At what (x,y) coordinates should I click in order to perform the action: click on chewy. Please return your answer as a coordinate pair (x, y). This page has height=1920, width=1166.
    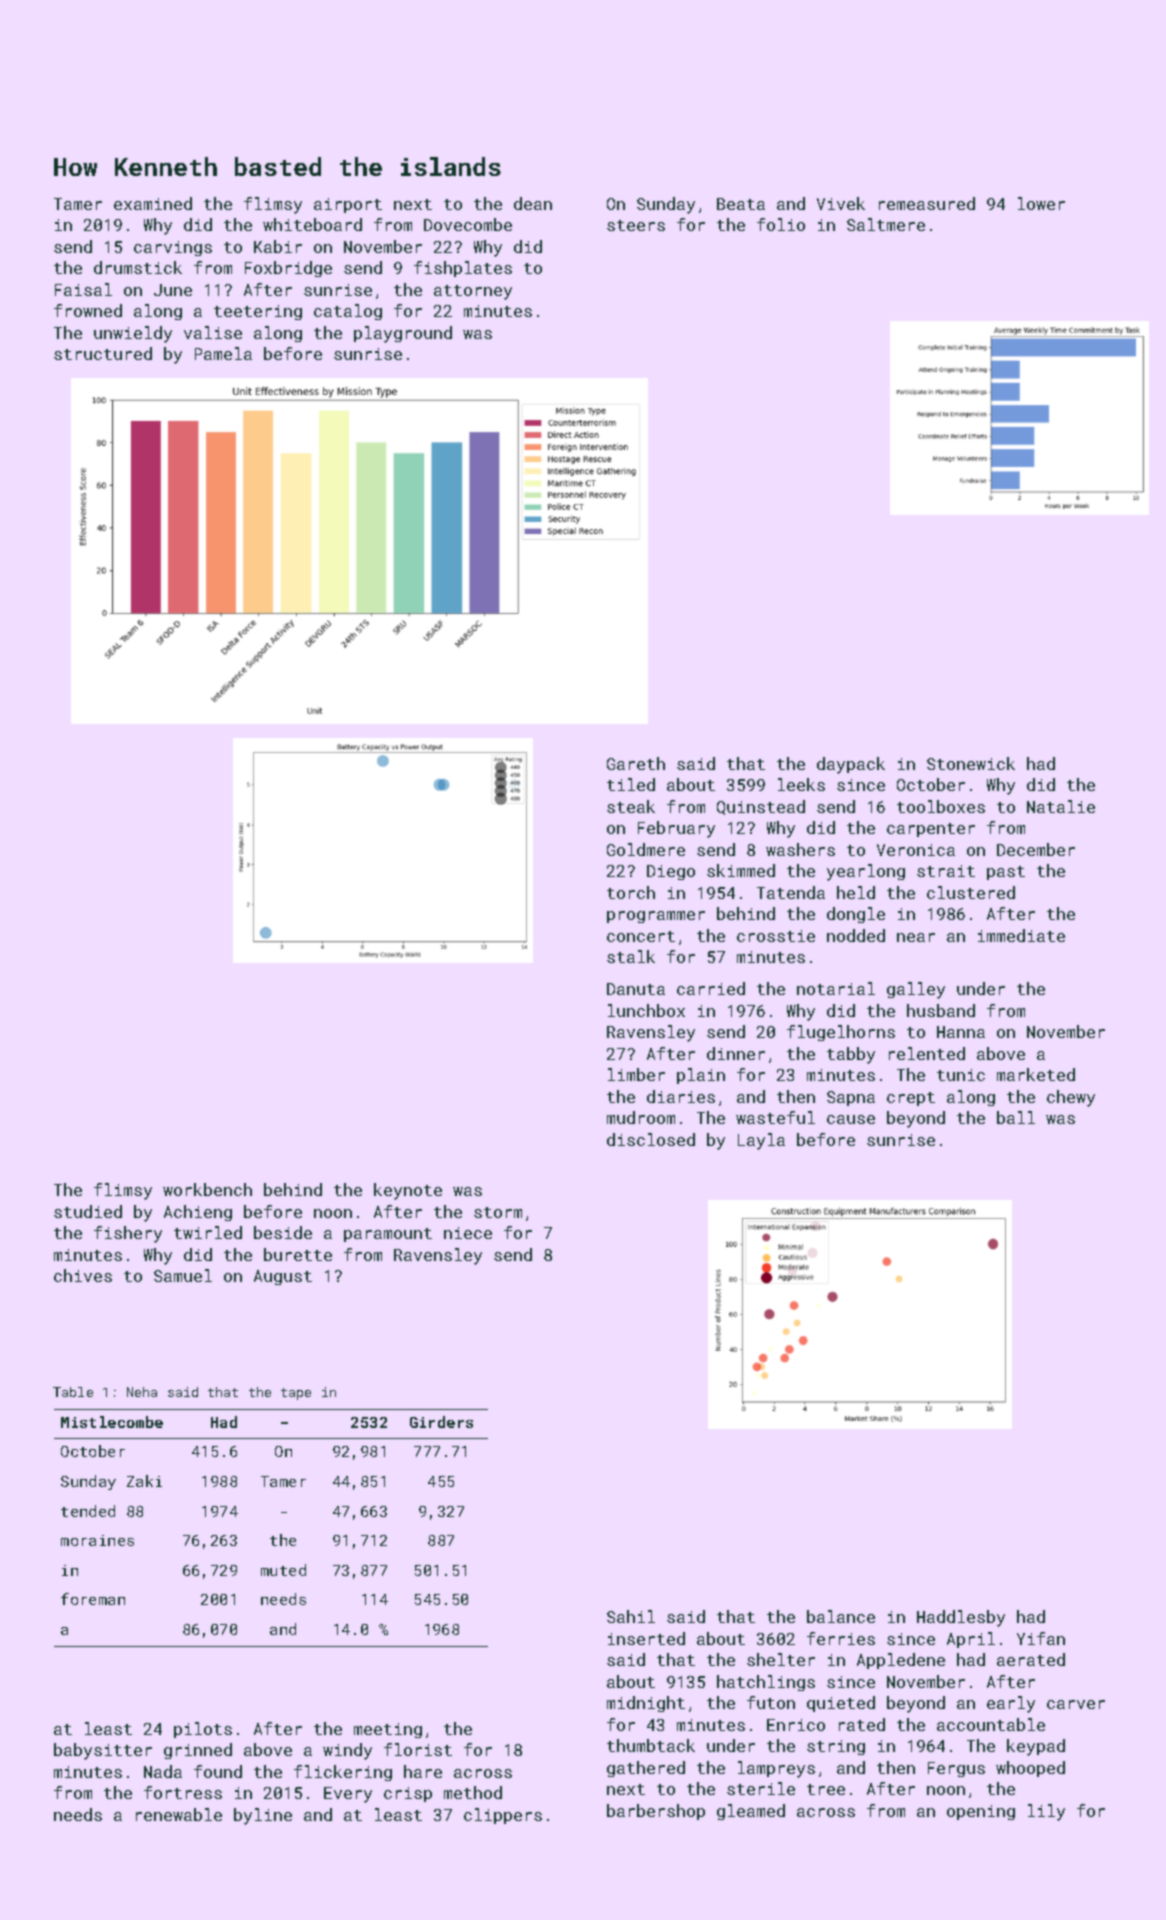
    Looking at the image, I should click on (1071, 1098).
